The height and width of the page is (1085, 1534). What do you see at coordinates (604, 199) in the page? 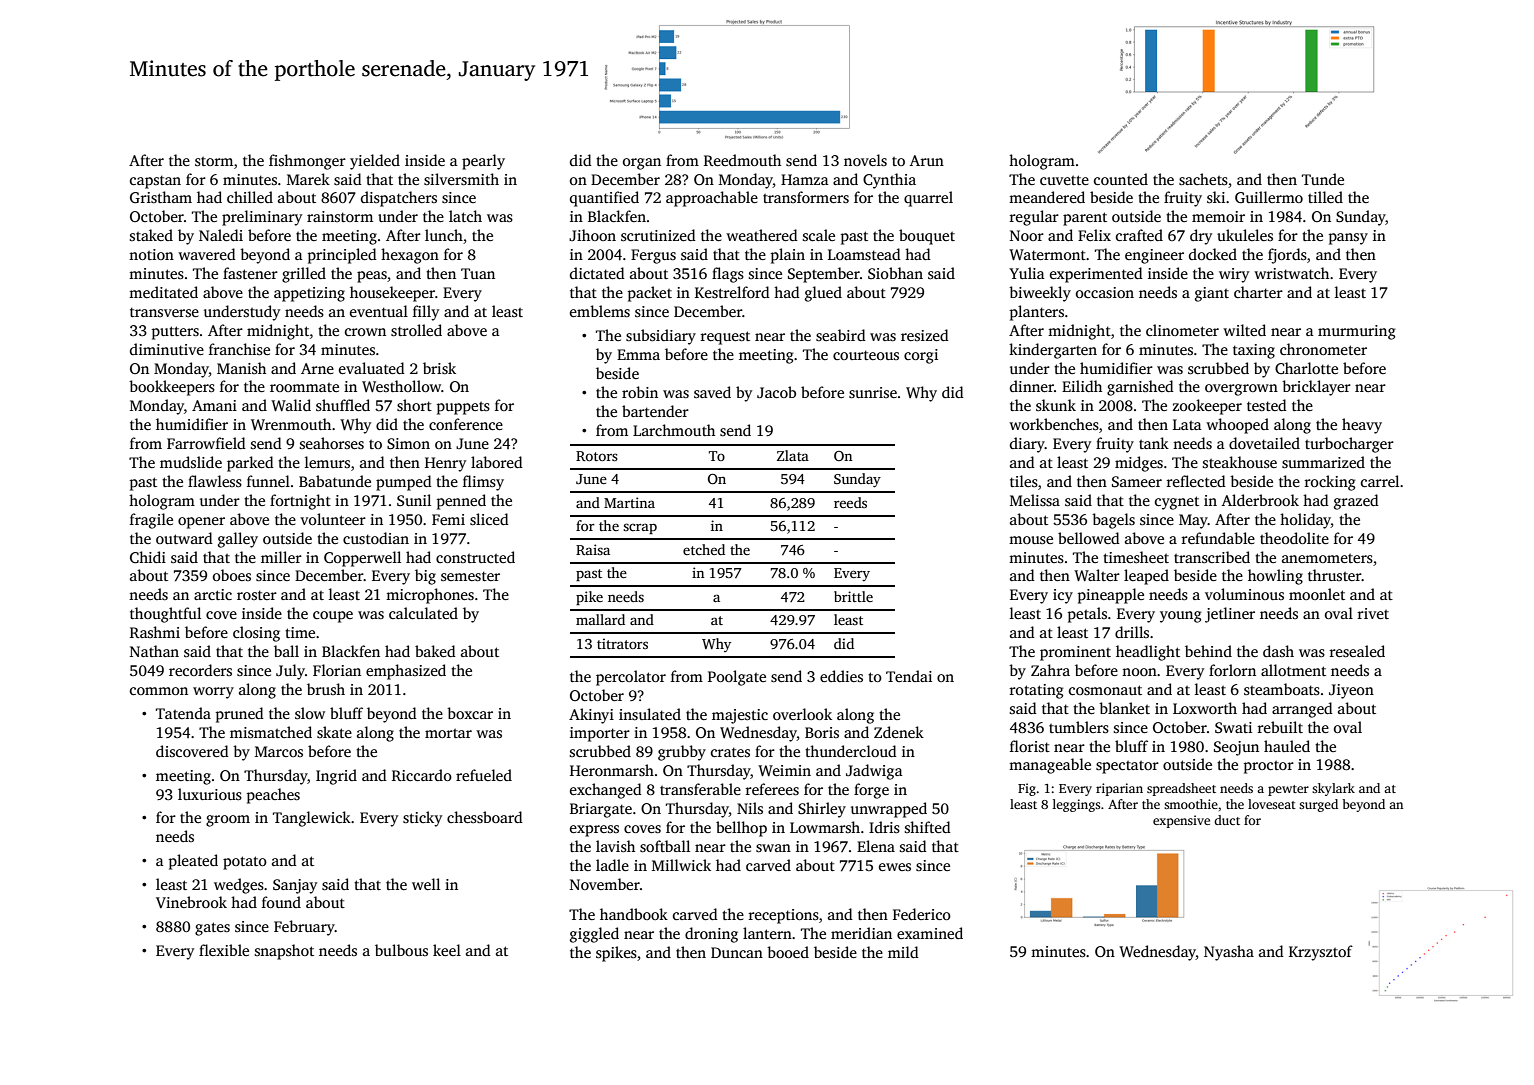
I see `quantified` at bounding box center [604, 199].
